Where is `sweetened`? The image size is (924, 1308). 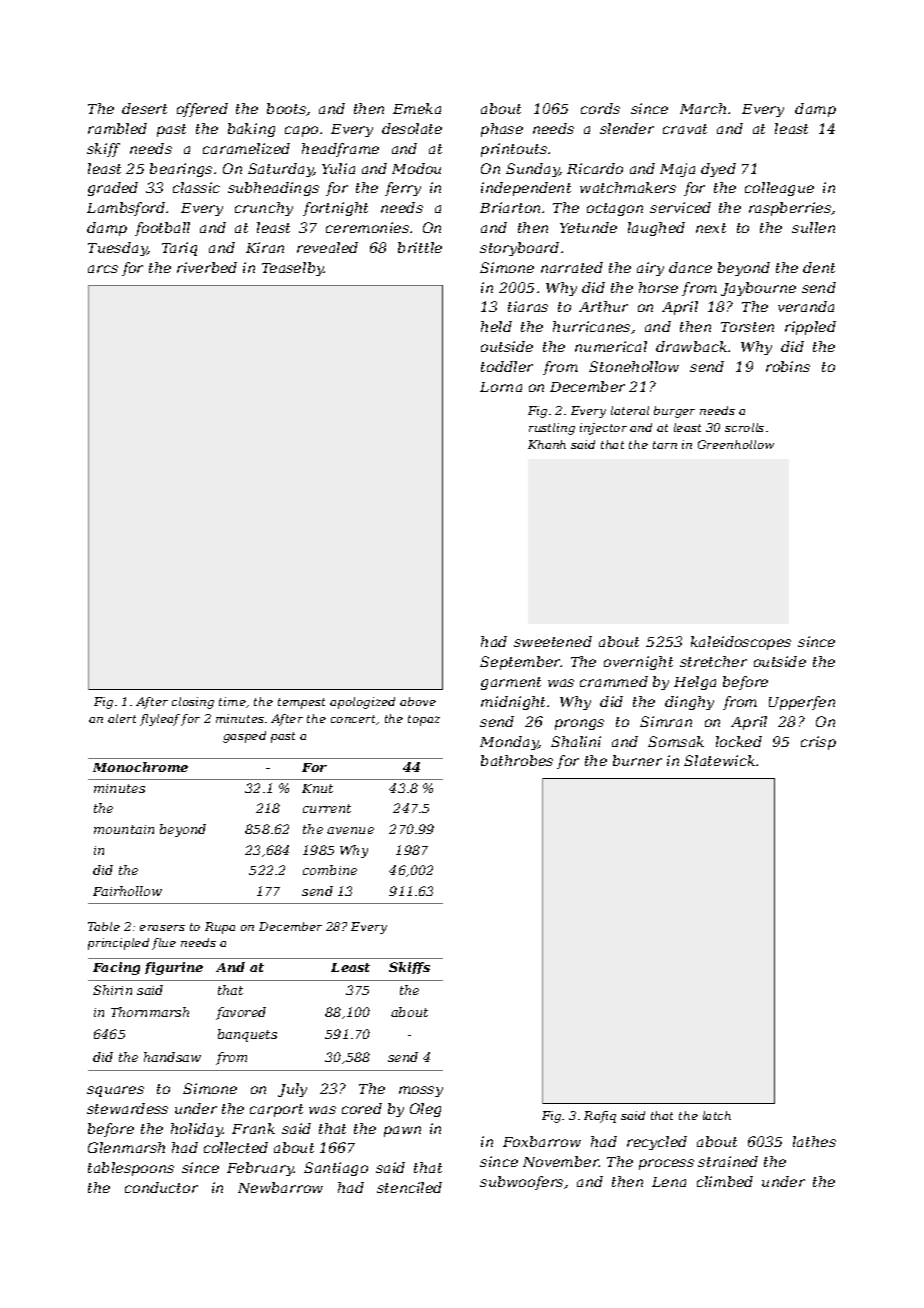 sweetened is located at coordinates (553, 641).
